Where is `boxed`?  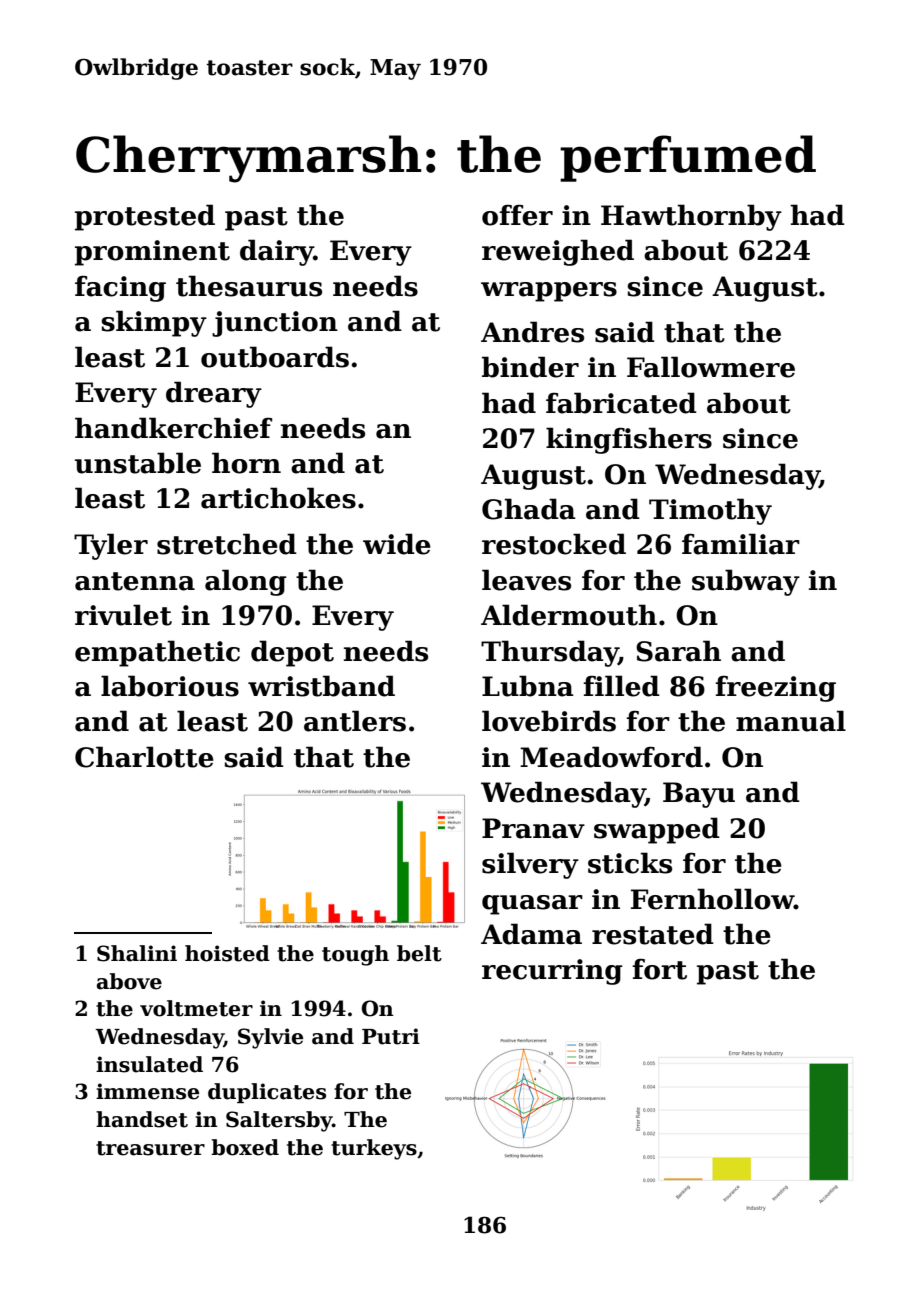 boxed is located at coordinates (245, 1147).
